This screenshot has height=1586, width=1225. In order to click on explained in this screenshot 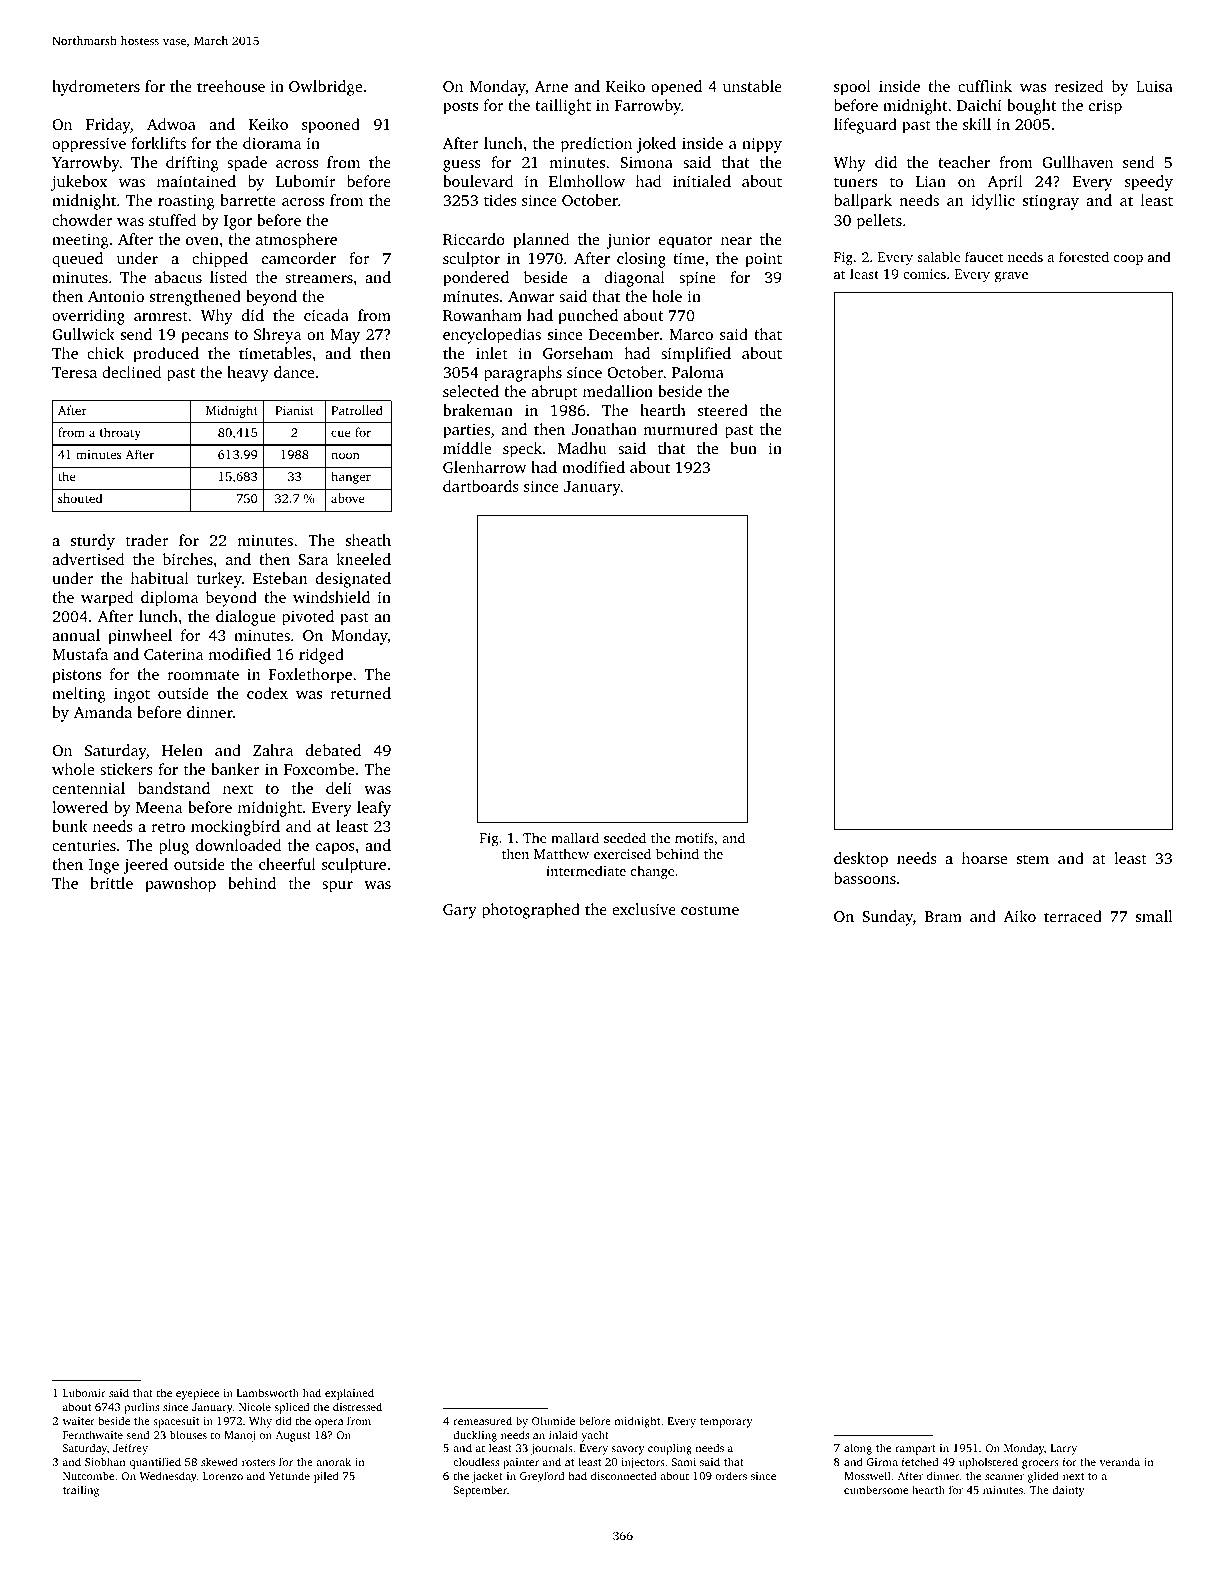, I will do `click(349, 1394)`.
